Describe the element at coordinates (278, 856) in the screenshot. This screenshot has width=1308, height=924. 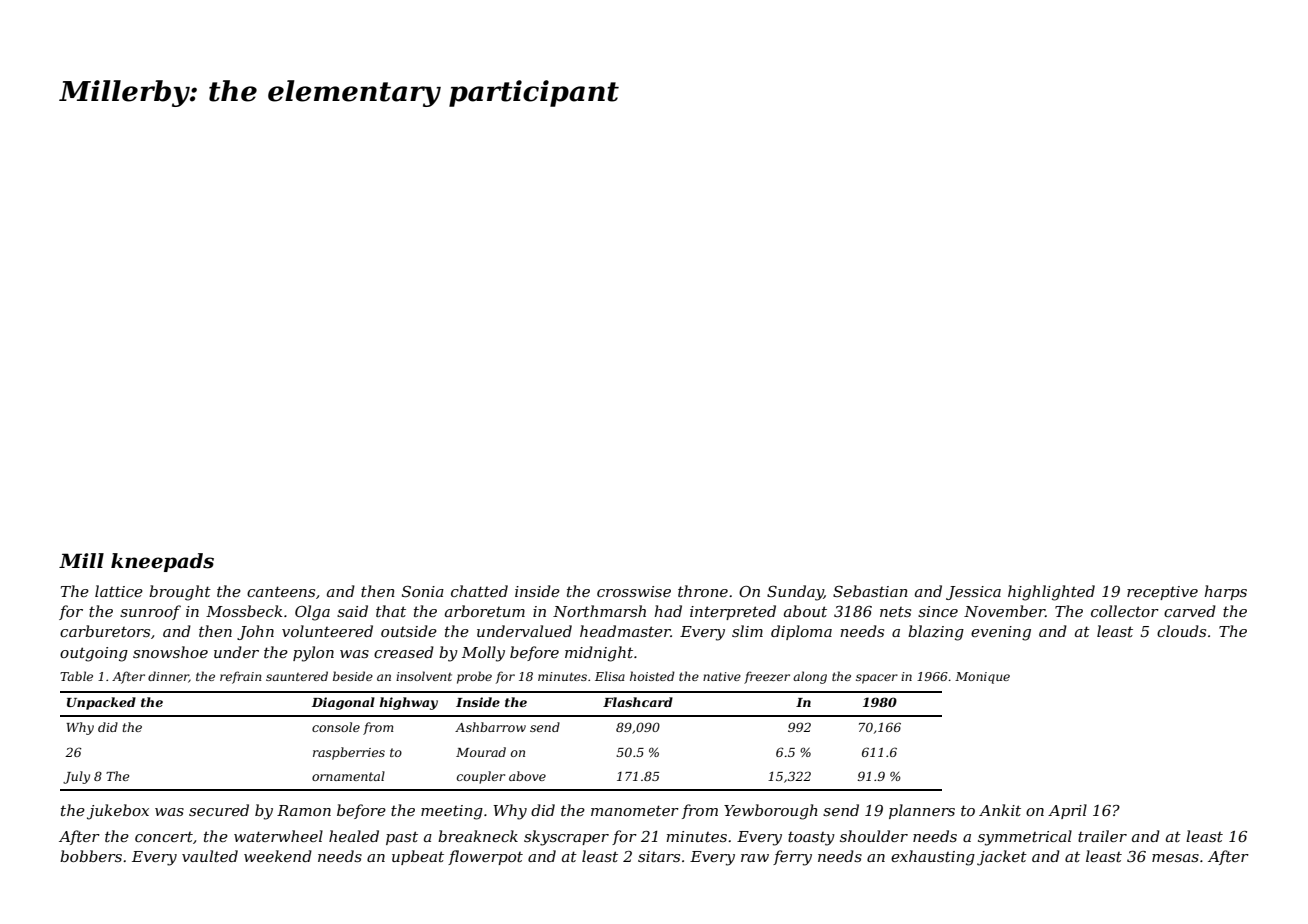
I see `weekend` at that location.
